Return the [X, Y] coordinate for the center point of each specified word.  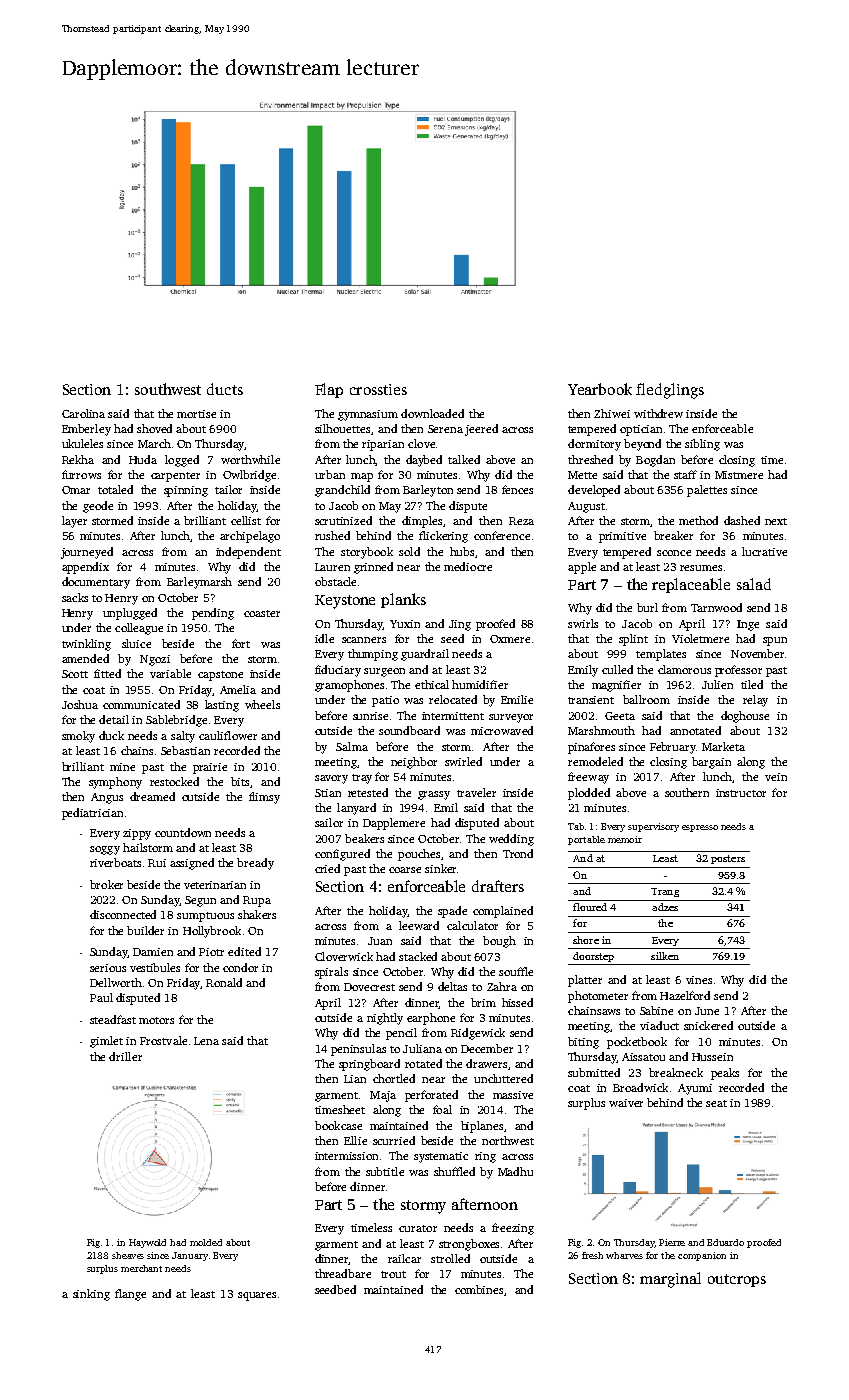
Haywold [147, 1243]
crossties [378, 389]
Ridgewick [478, 1034]
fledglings [670, 391]
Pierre [672, 1242]
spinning [186, 491]
